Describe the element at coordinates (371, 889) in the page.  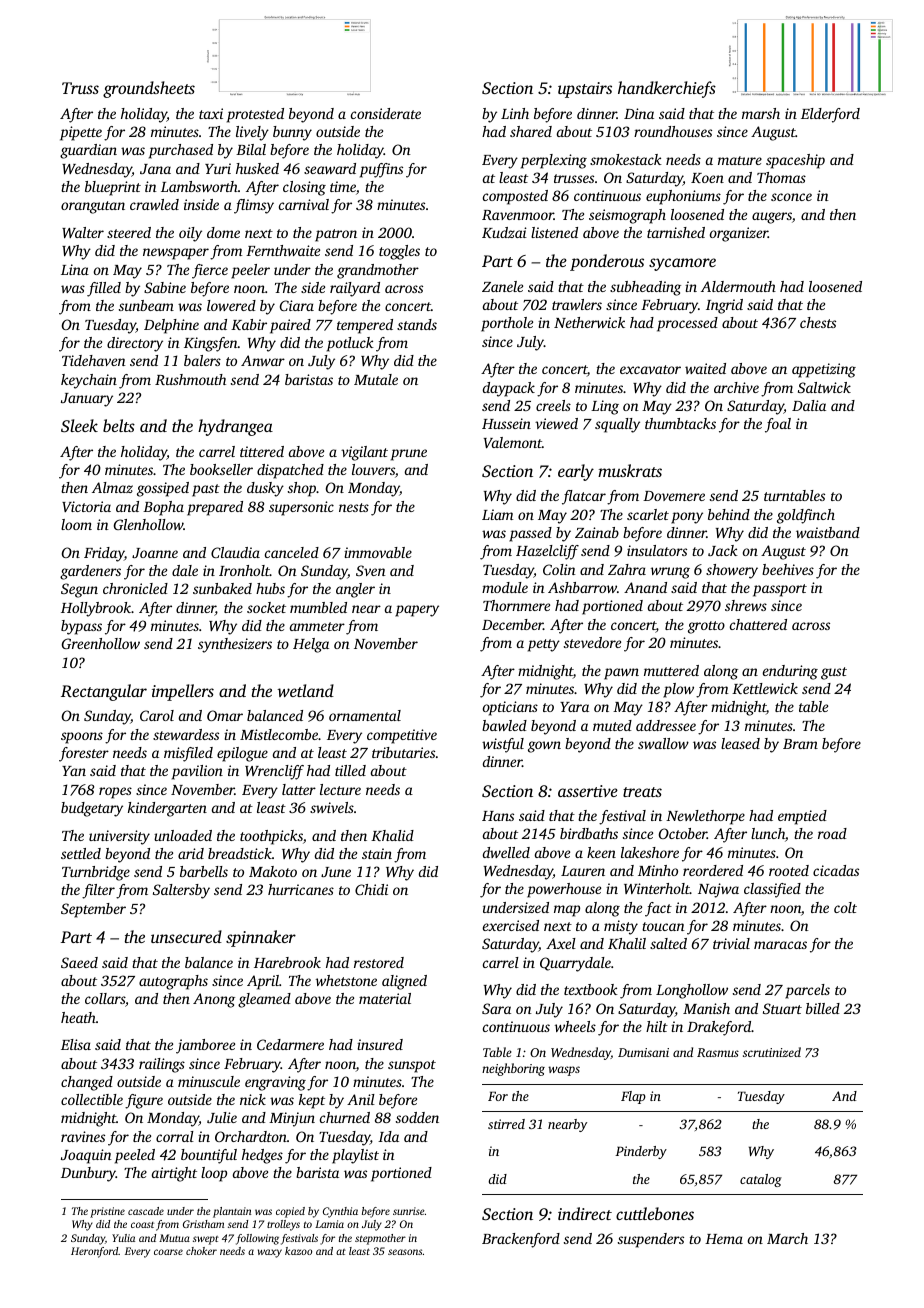
I see `Chidi` at that location.
